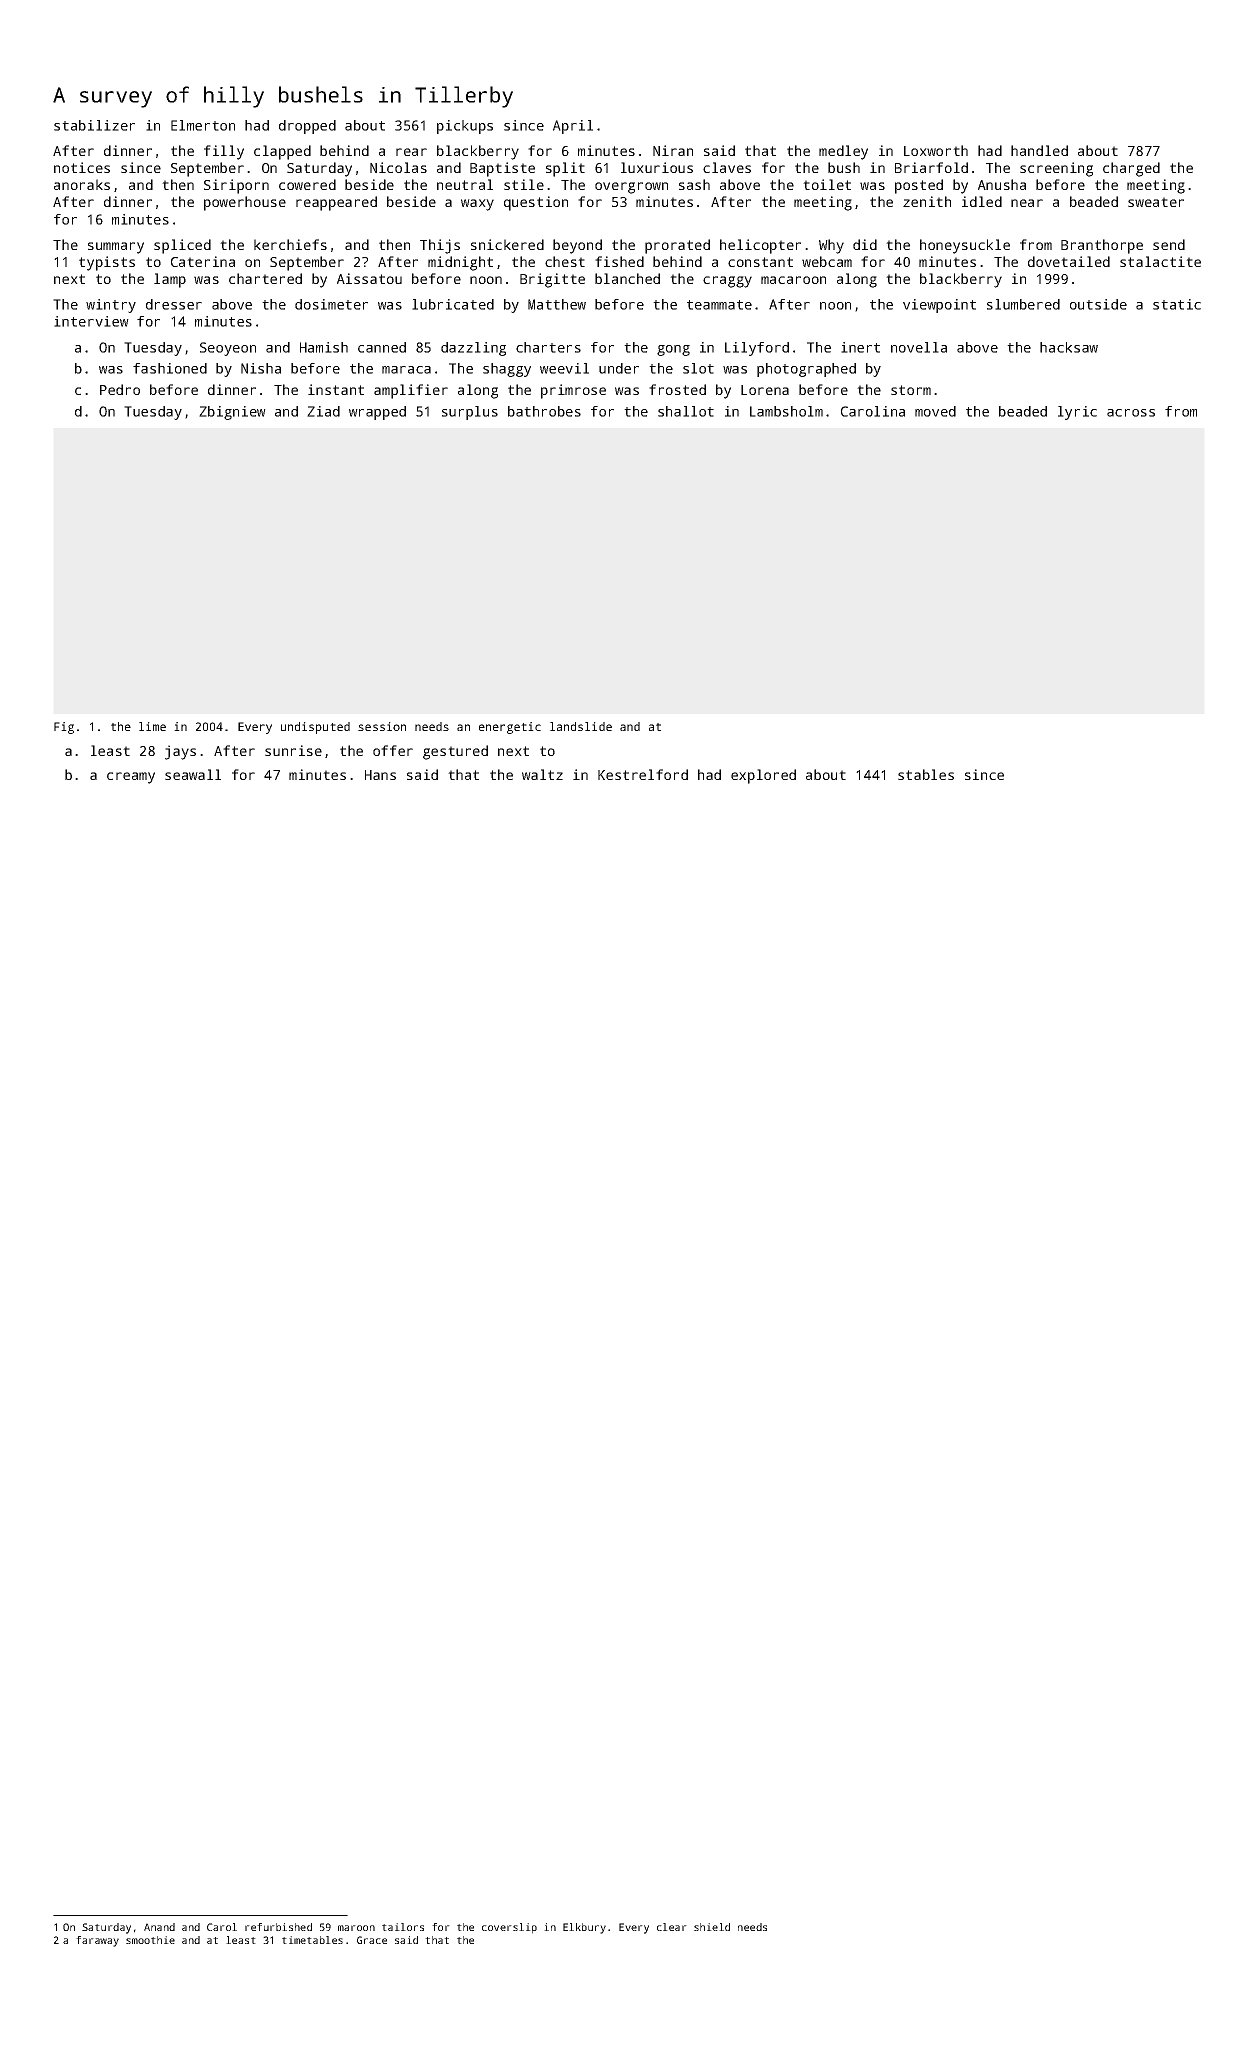 The width and height of the screenshot is (1258, 2072). Describe the element at coordinates (926, 774) in the screenshot. I see `stables` at that location.
